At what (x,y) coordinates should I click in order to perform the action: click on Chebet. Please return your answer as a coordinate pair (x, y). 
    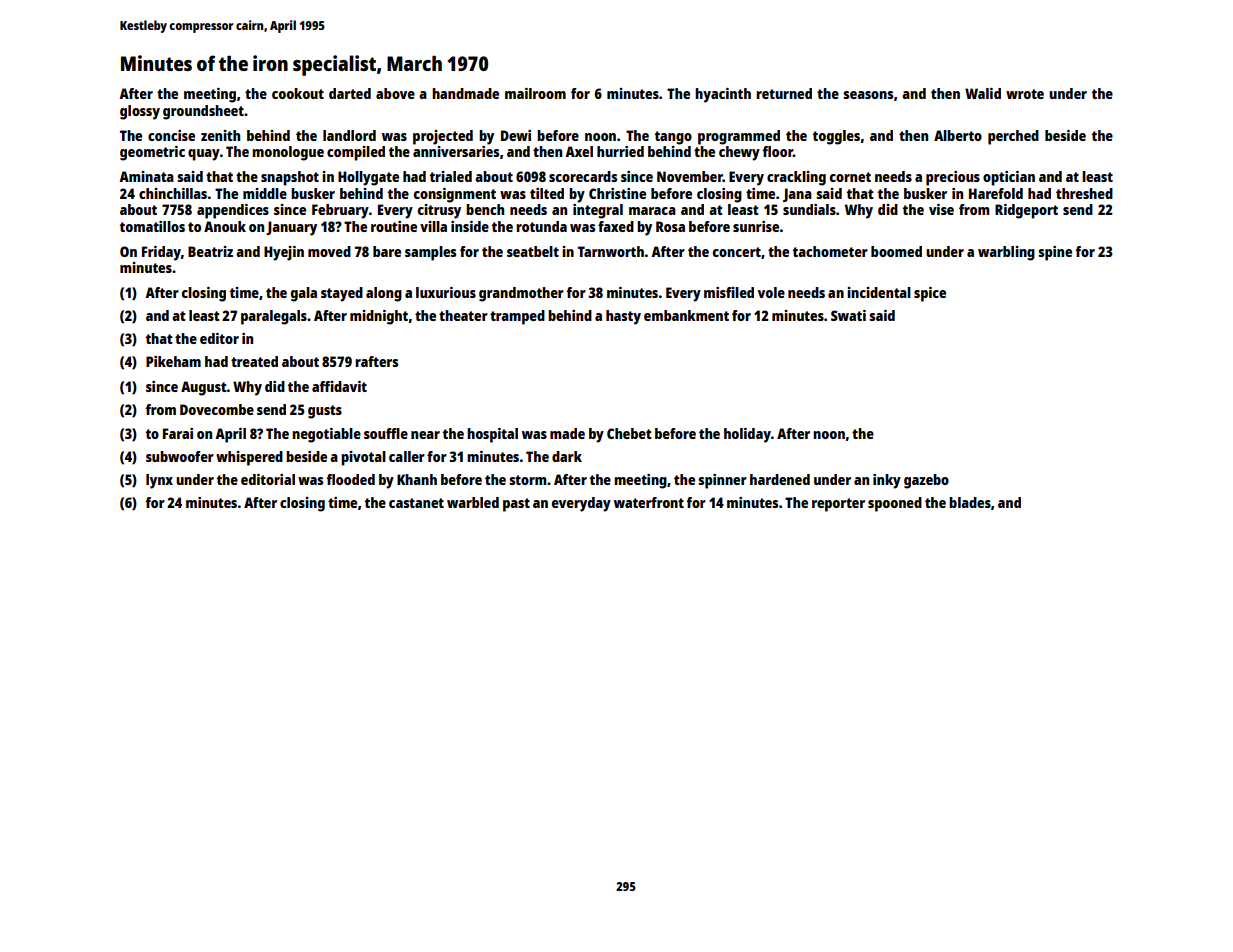
    Looking at the image, I should click on (629, 433).
